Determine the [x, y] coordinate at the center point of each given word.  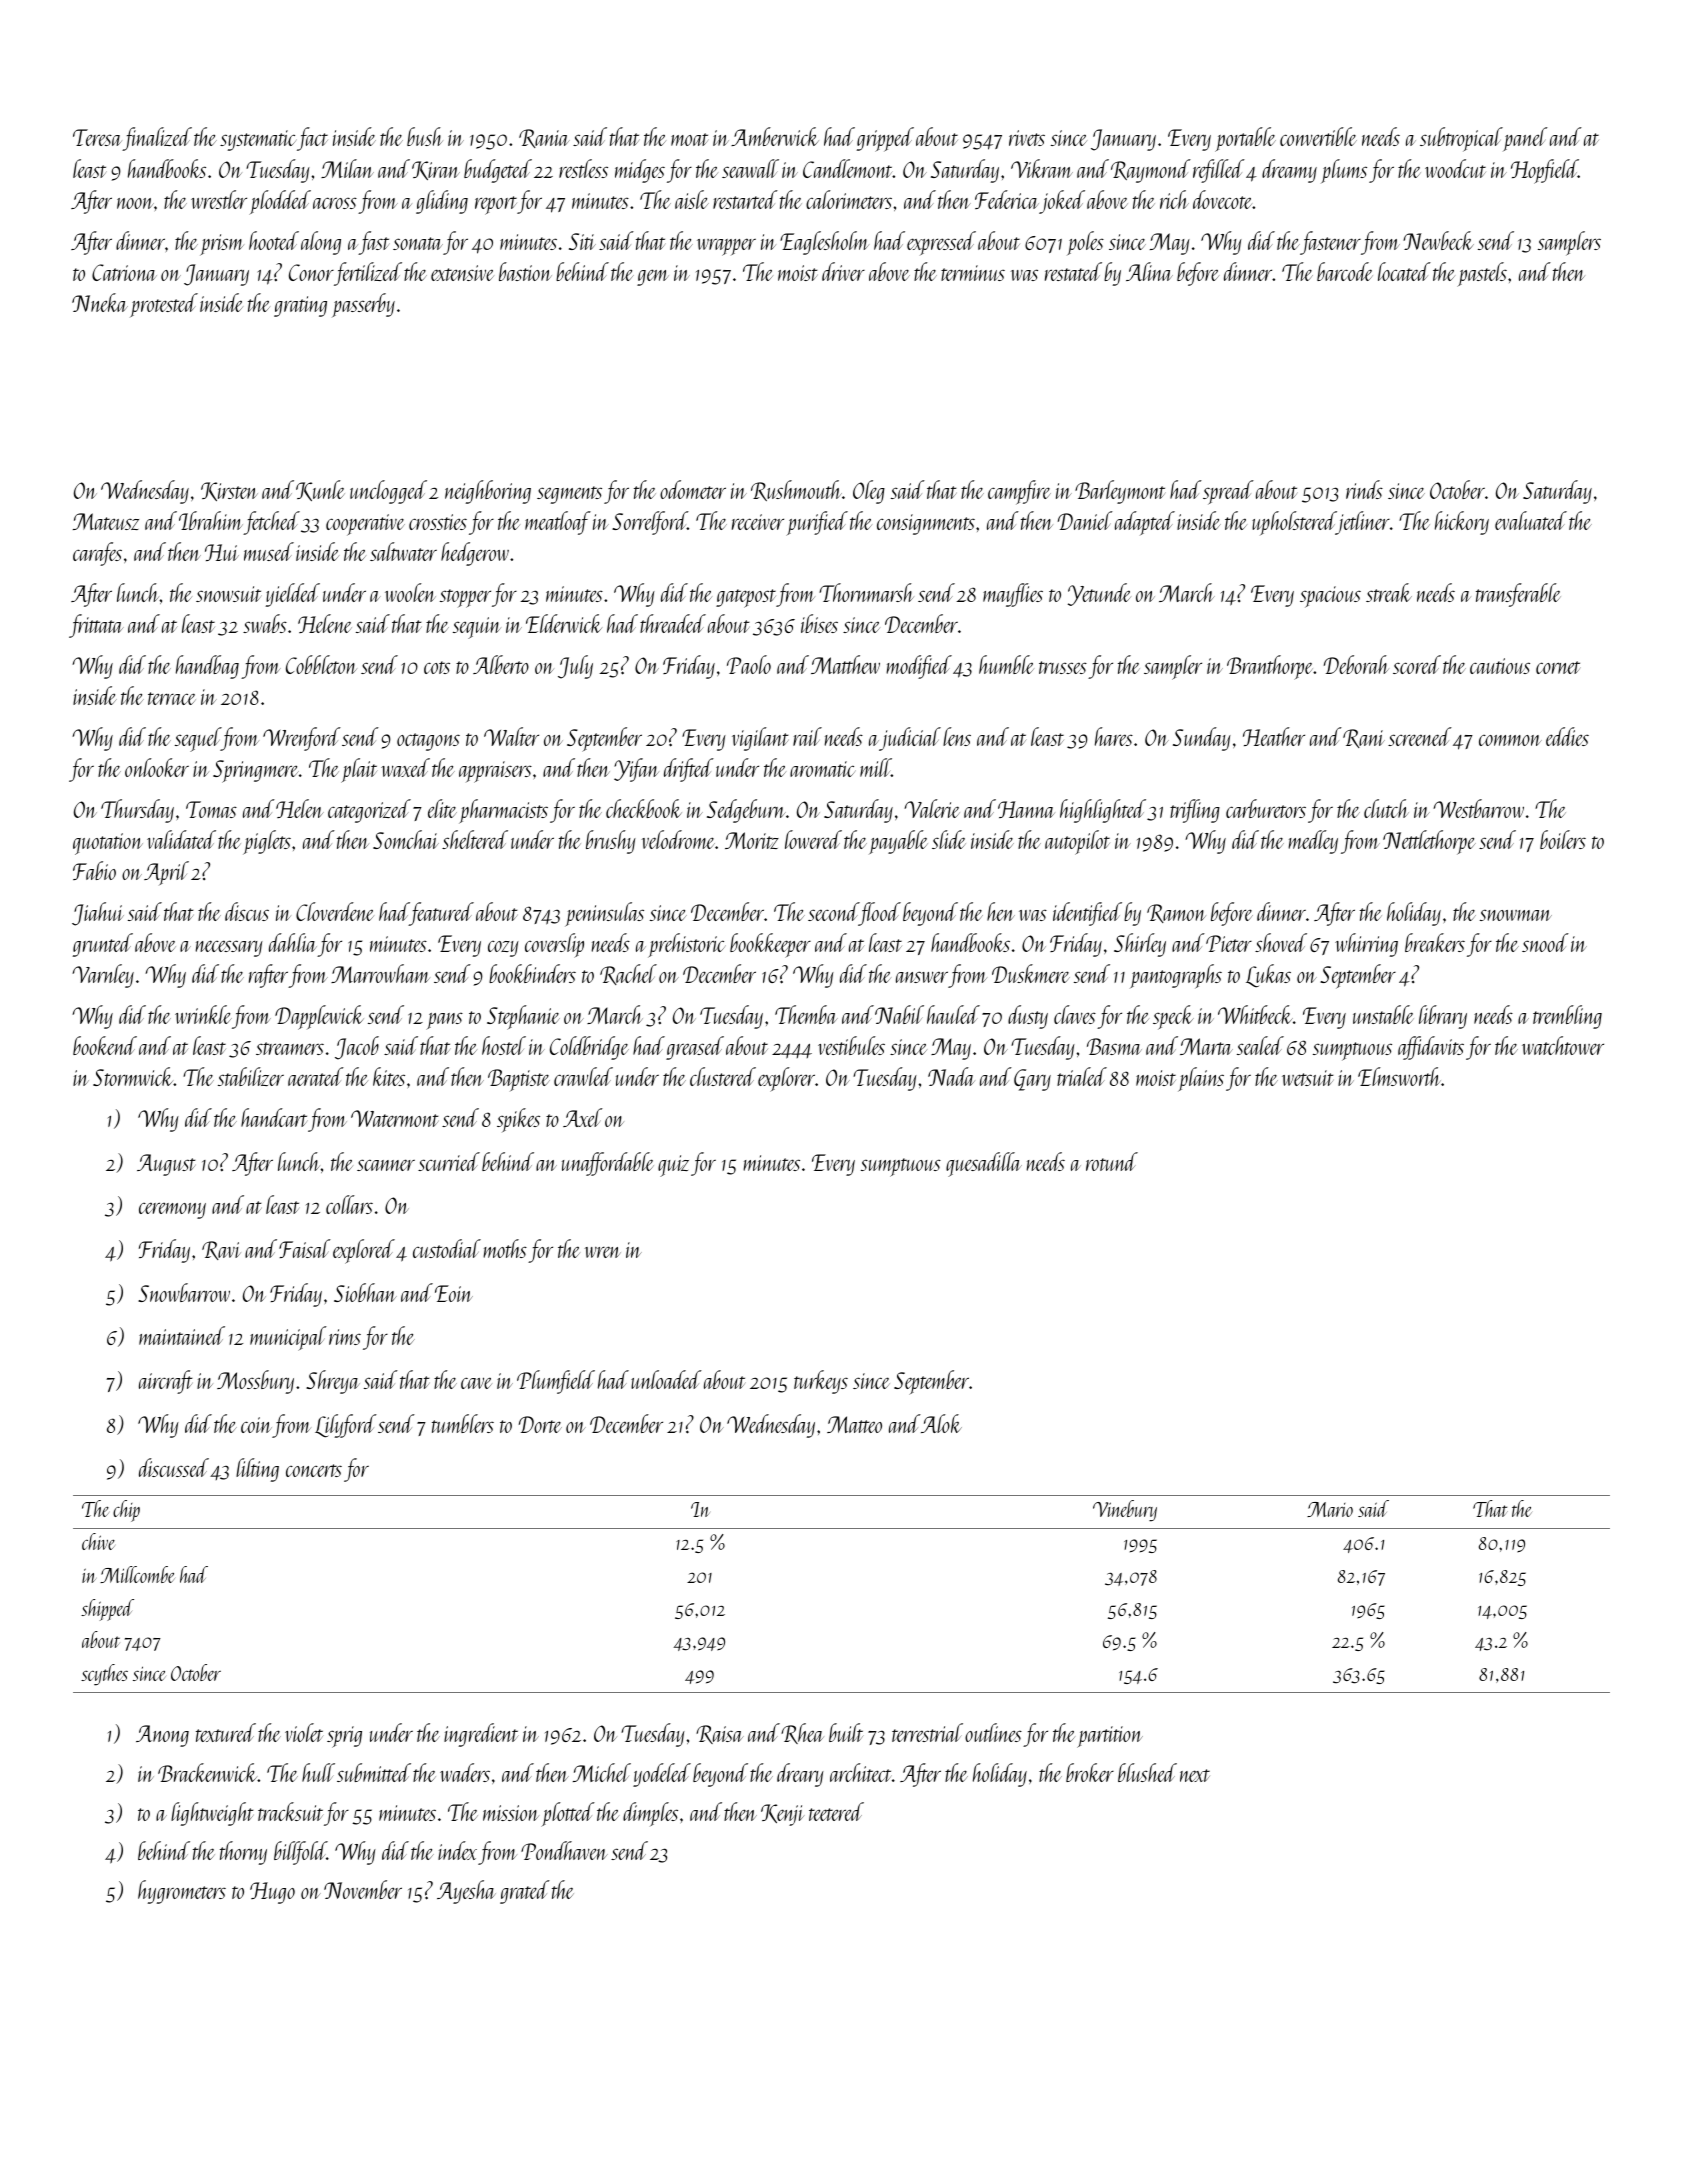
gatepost [746, 598]
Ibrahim [211, 520]
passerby [363, 305]
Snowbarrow [184, 1292]
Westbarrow [1478, 808]
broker [1090, 1772]
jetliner [1363, 523]
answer [922, 977]
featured [442, 914]
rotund [1112, 1161]
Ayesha [466, 1892]
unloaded [666, 1379]
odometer [693, 489]
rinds [1364, 489]
